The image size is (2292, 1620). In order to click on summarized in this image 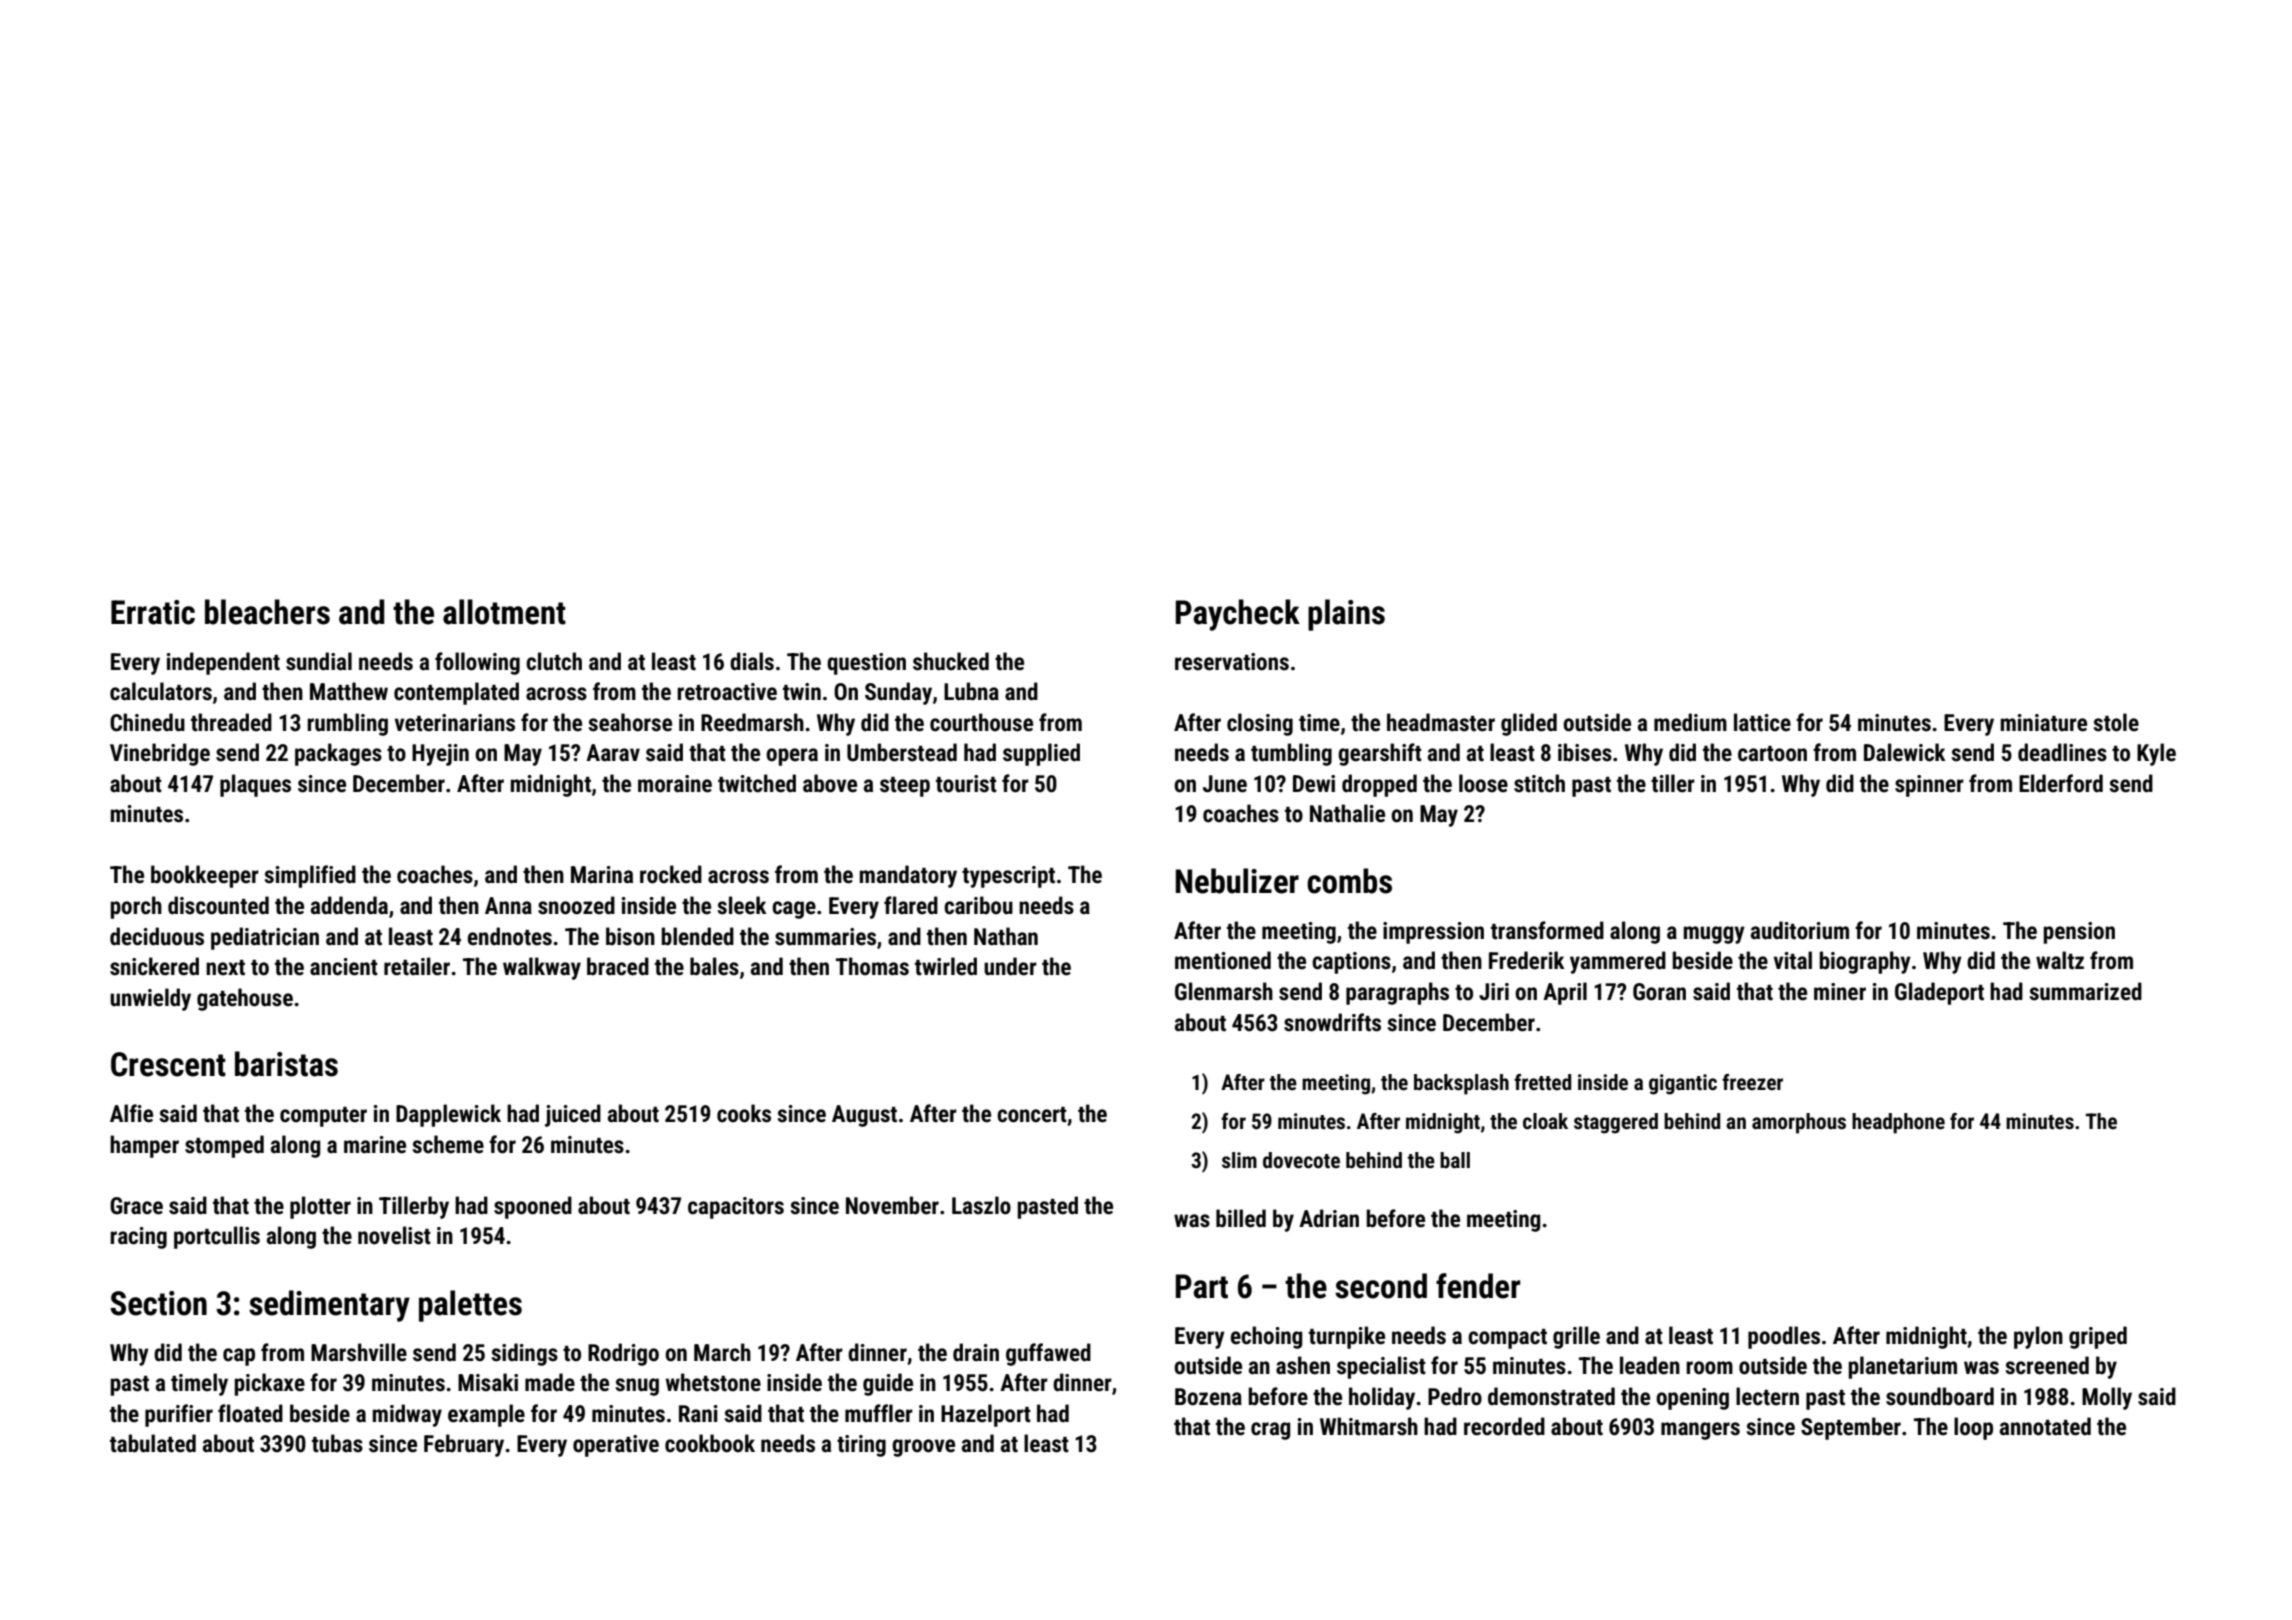, I will do `click(2085, 991)`.
